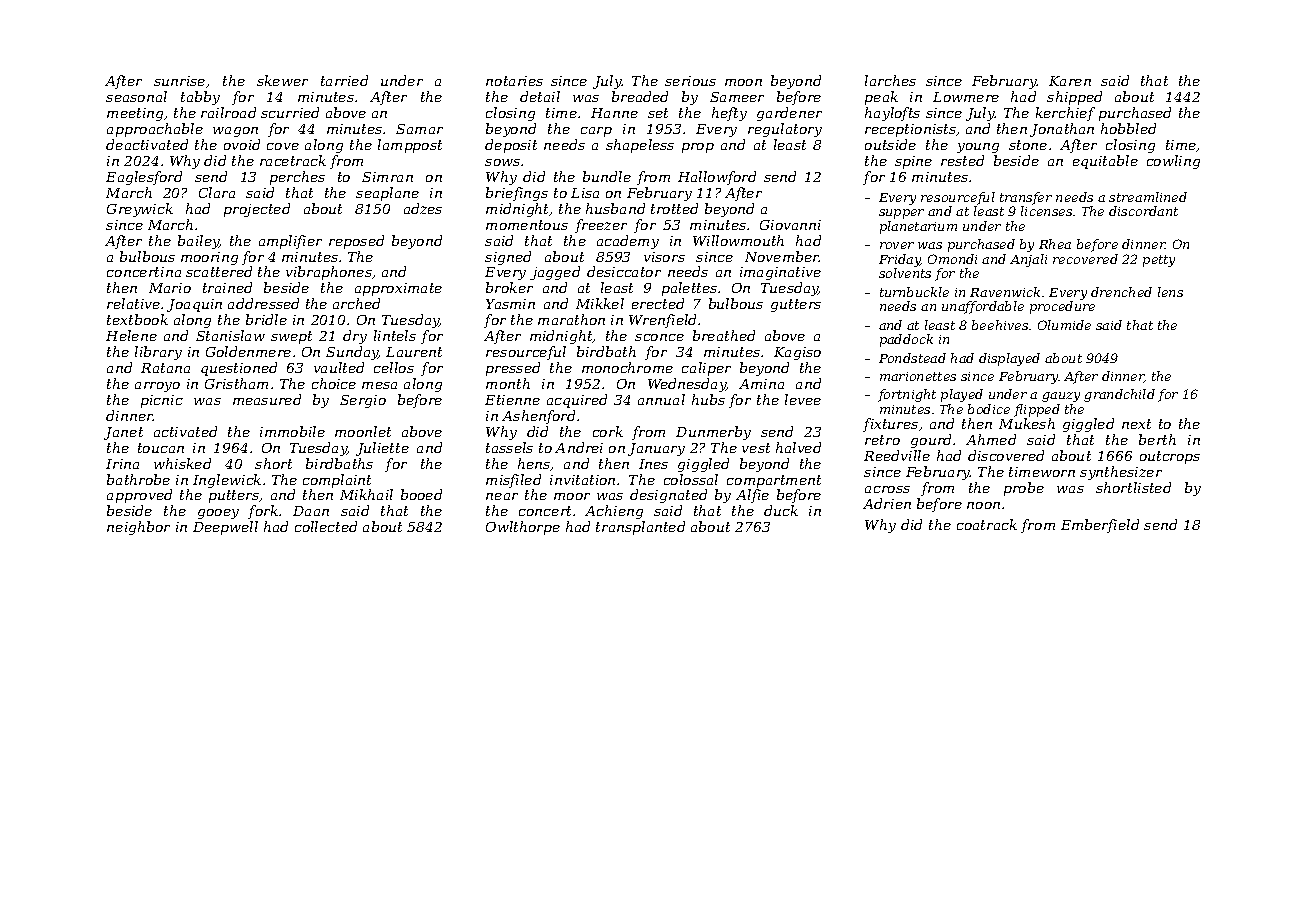  Describe the element at coordinates (140, 210) in the image. I see `Greywick` at that location.
